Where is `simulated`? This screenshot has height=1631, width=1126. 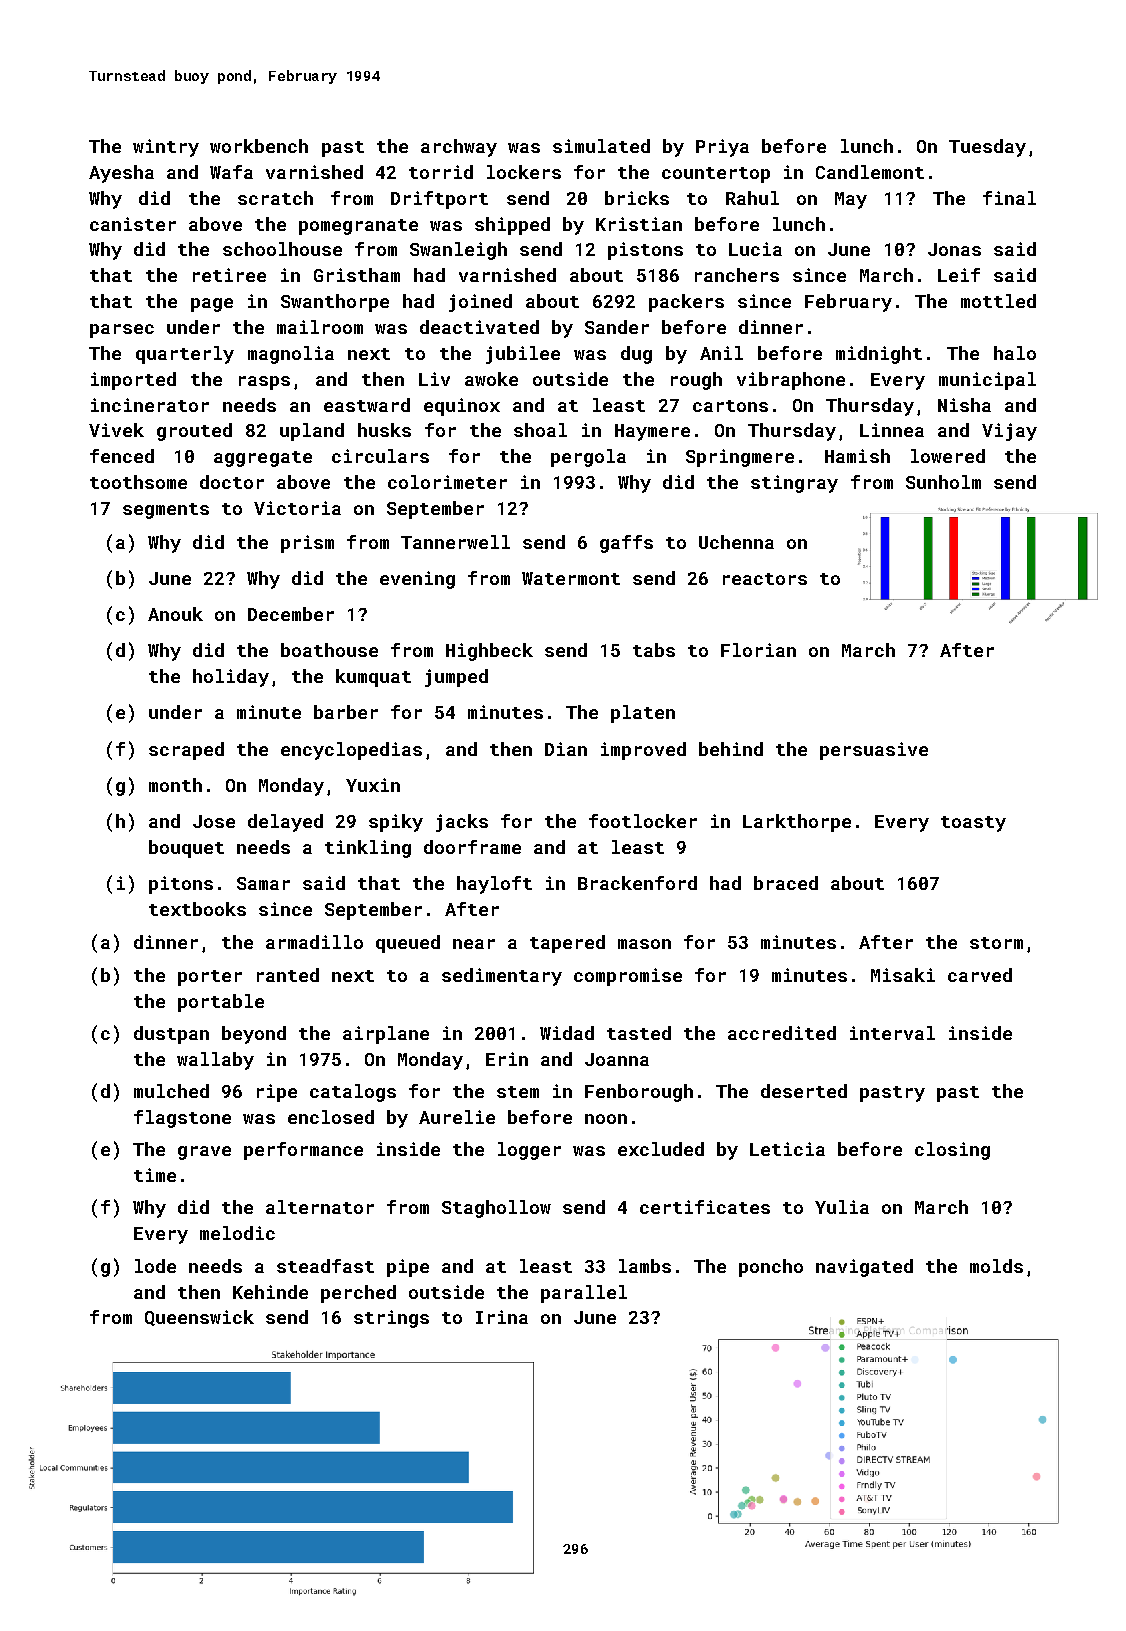 simulated is located at coordinates (601, 146).
